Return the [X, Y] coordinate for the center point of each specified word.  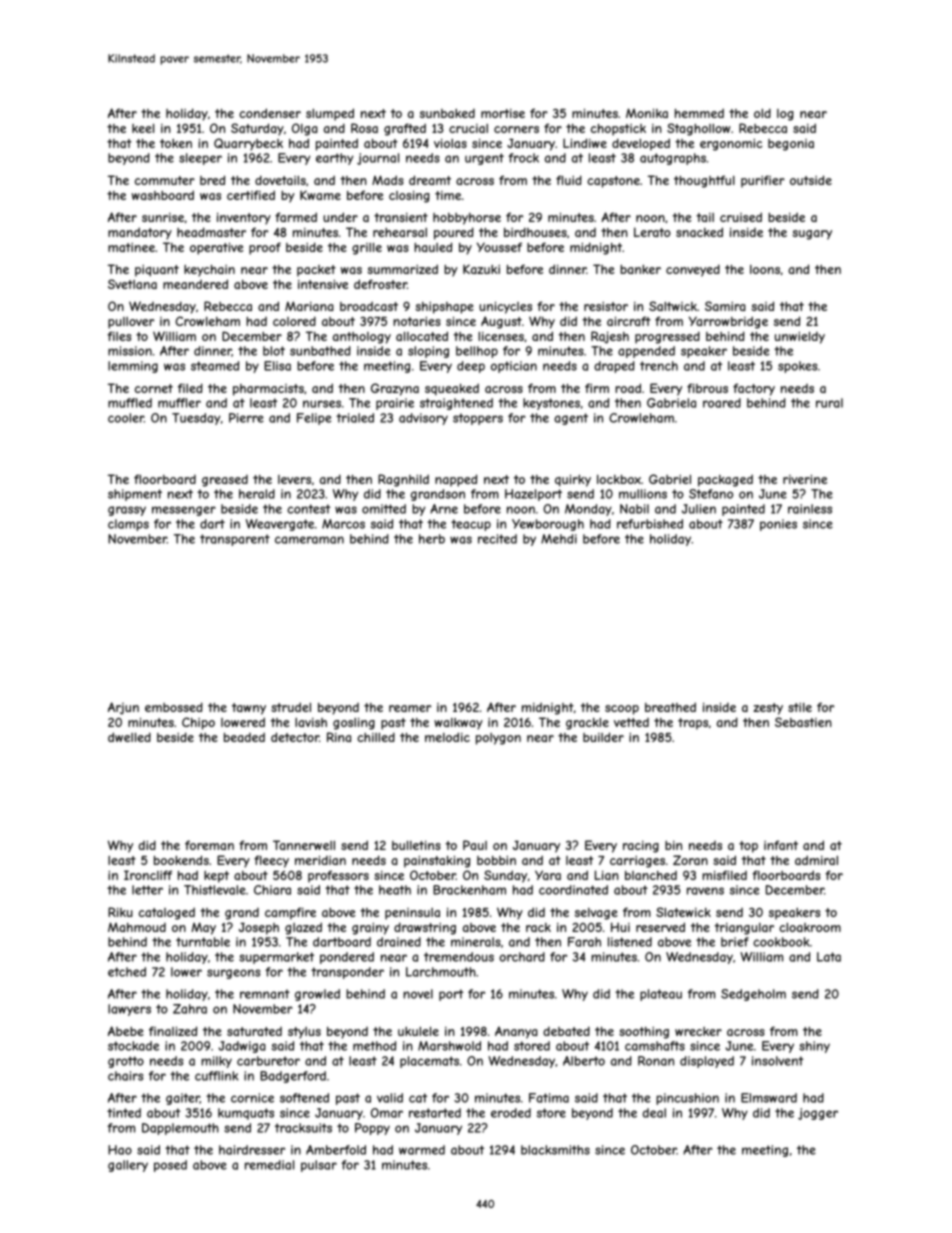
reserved [660, 927]
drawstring [425, 928]
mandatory [140, 233]
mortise [503, 113]
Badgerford [293, 1077]
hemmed [699, 113]
